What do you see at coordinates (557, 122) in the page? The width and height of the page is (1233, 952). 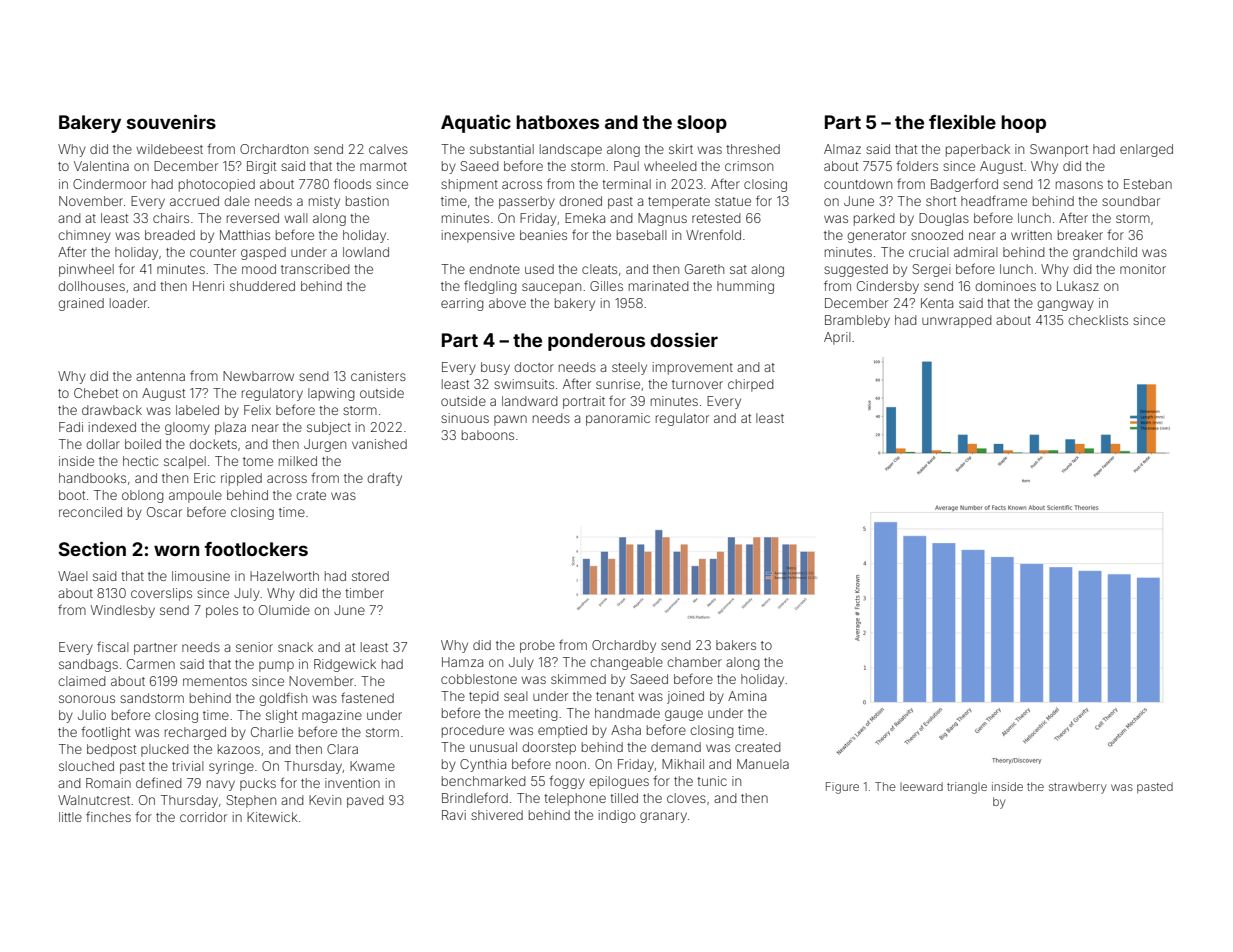 I see `hatboxes` at bounding box center [557, 122].
